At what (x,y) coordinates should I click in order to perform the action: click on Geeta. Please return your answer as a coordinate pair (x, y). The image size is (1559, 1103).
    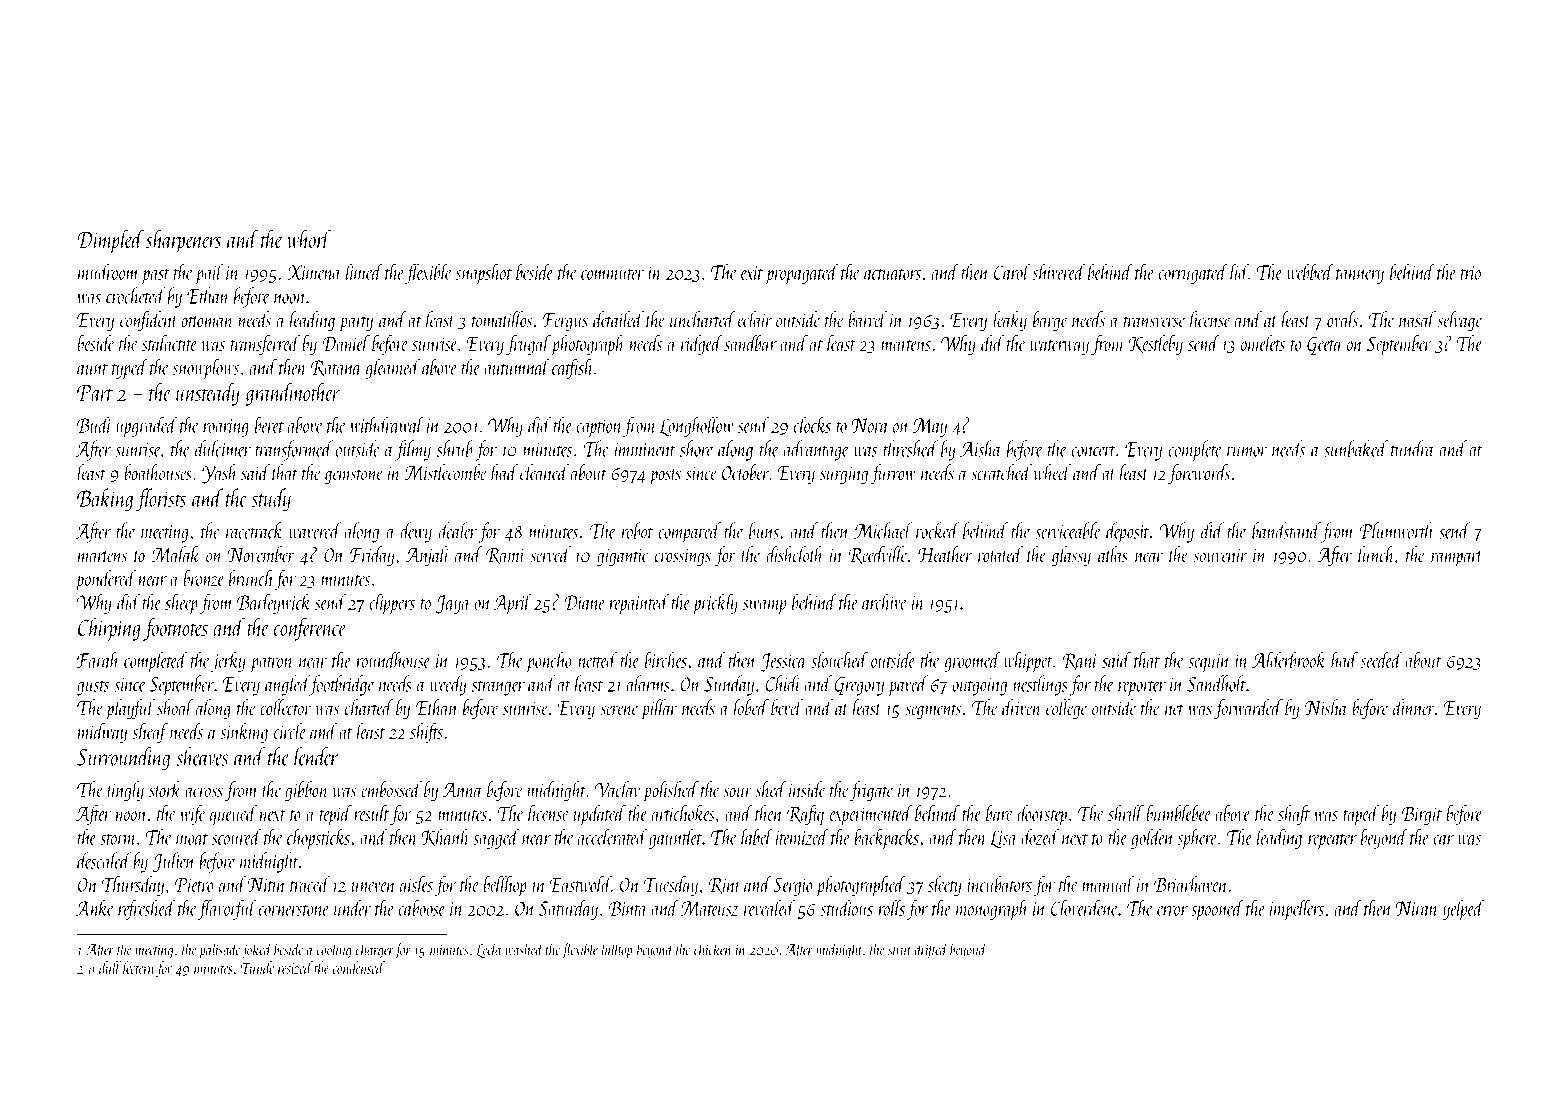
    Looking at the image, I should click on (1325, 345).
